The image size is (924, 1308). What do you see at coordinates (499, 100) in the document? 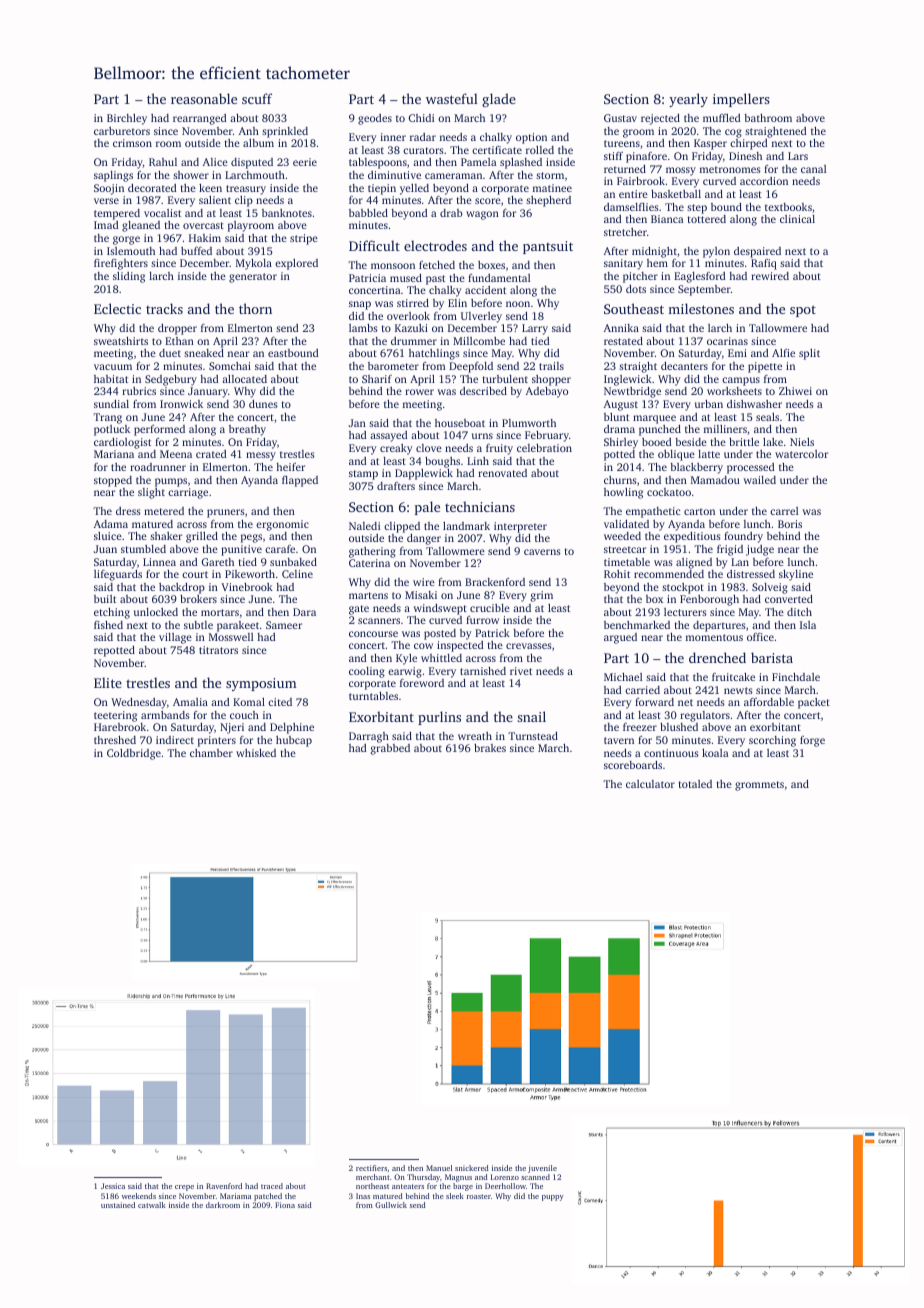
I see `glade` at bounding box center [499, 100].
